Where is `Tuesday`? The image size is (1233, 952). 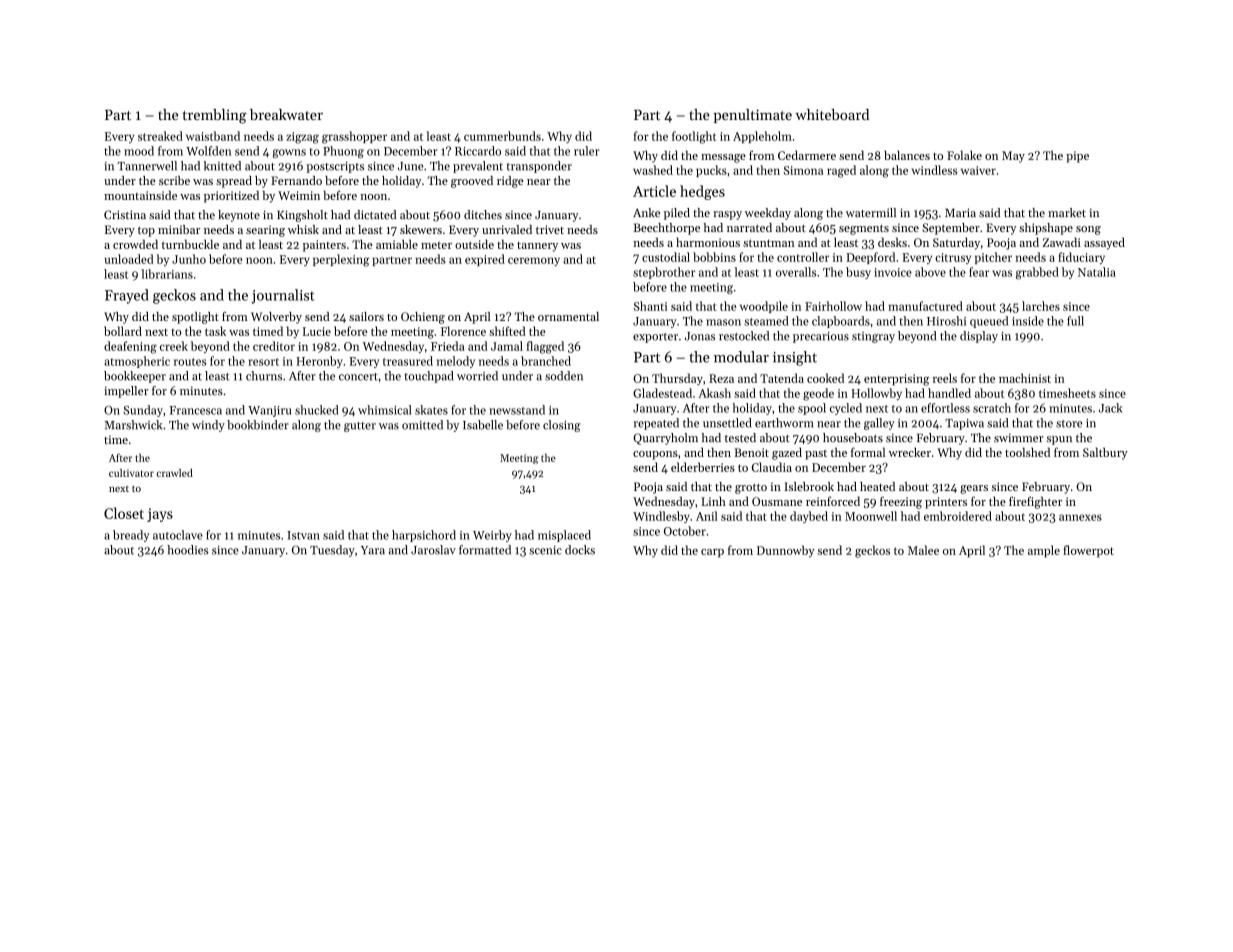
Tuesday is located at coordinates (332, 551).
